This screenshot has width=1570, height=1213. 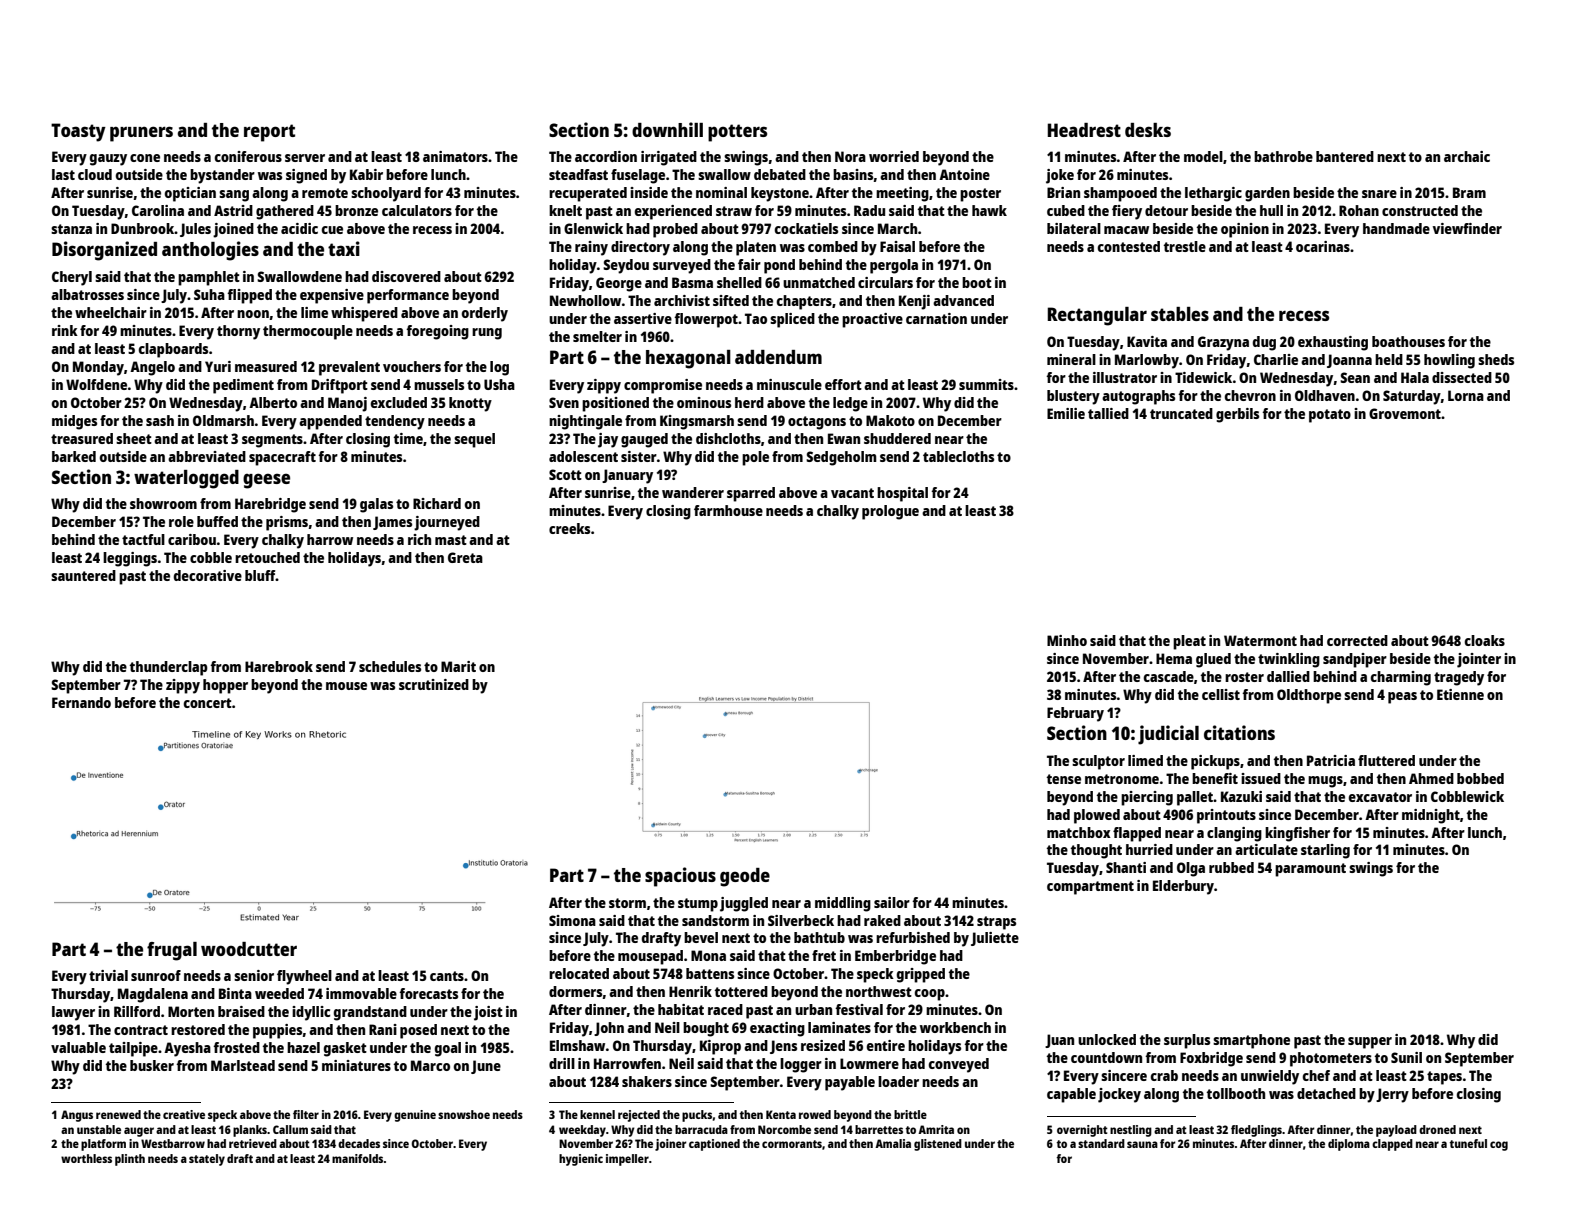 I want to click on Minho, so click(x=1067, y=640).
